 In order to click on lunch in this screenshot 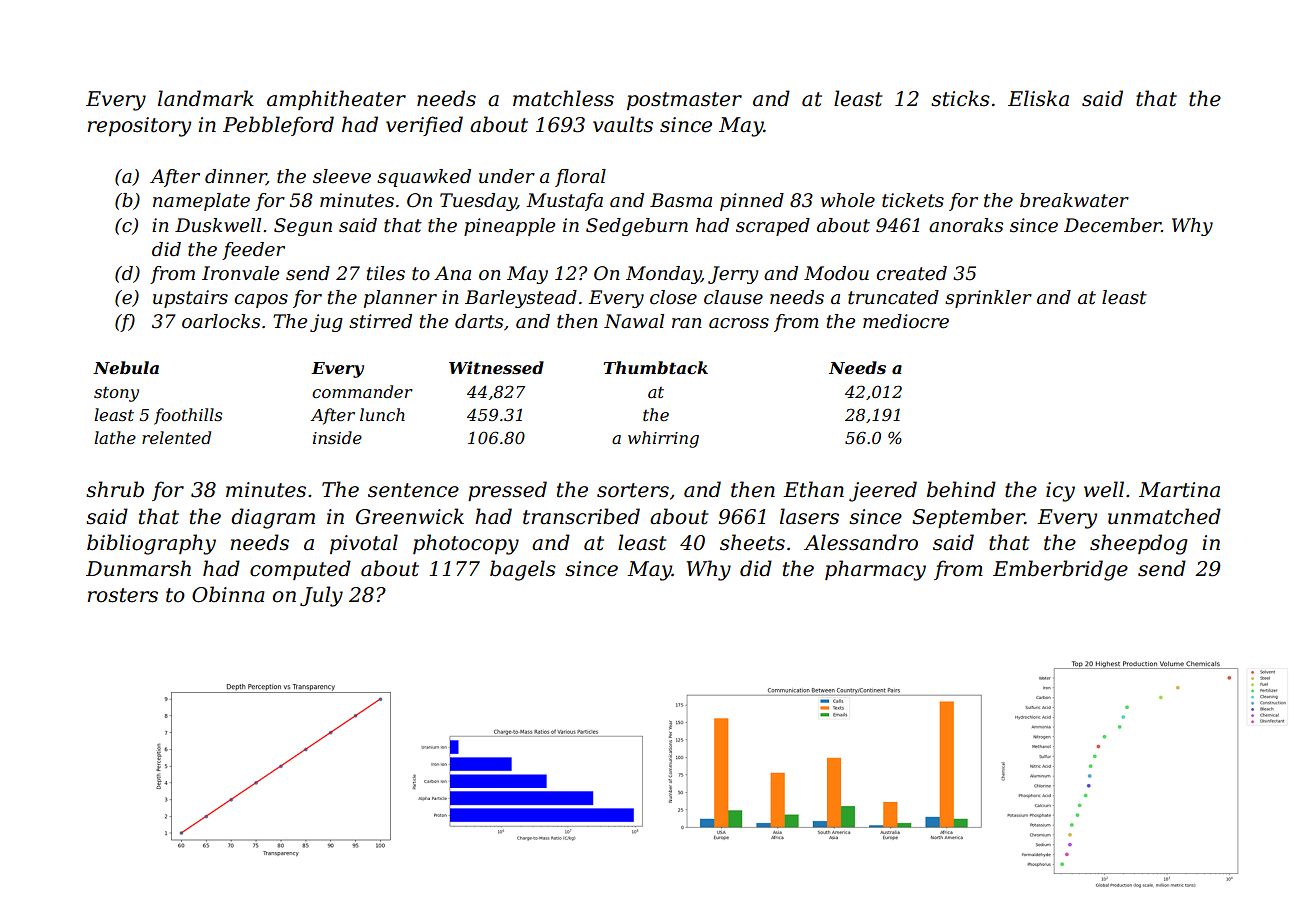, I will do `click(382, 414)`.
